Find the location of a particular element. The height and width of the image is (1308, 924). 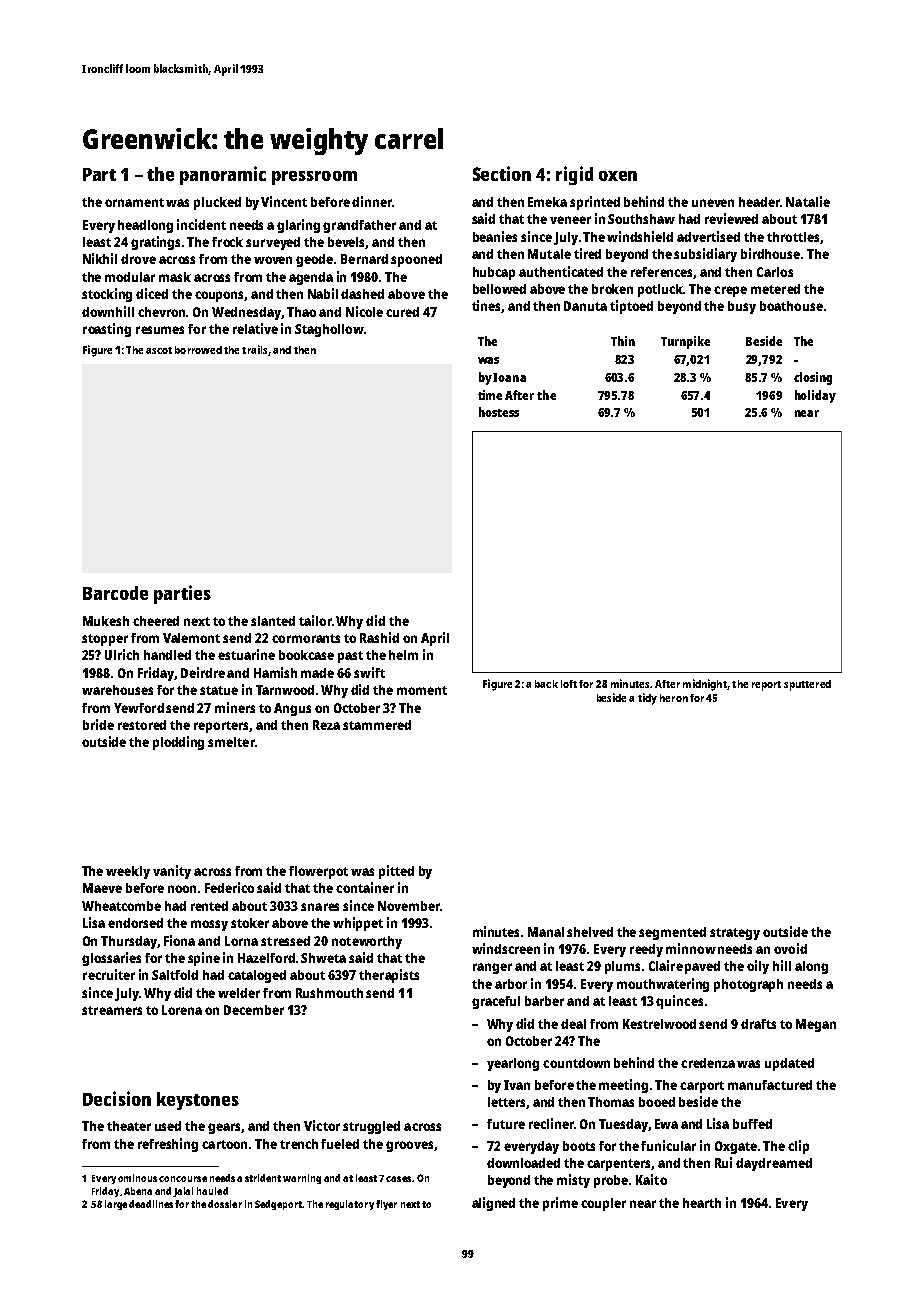

Barcode is located at coordinates (115, 593).
